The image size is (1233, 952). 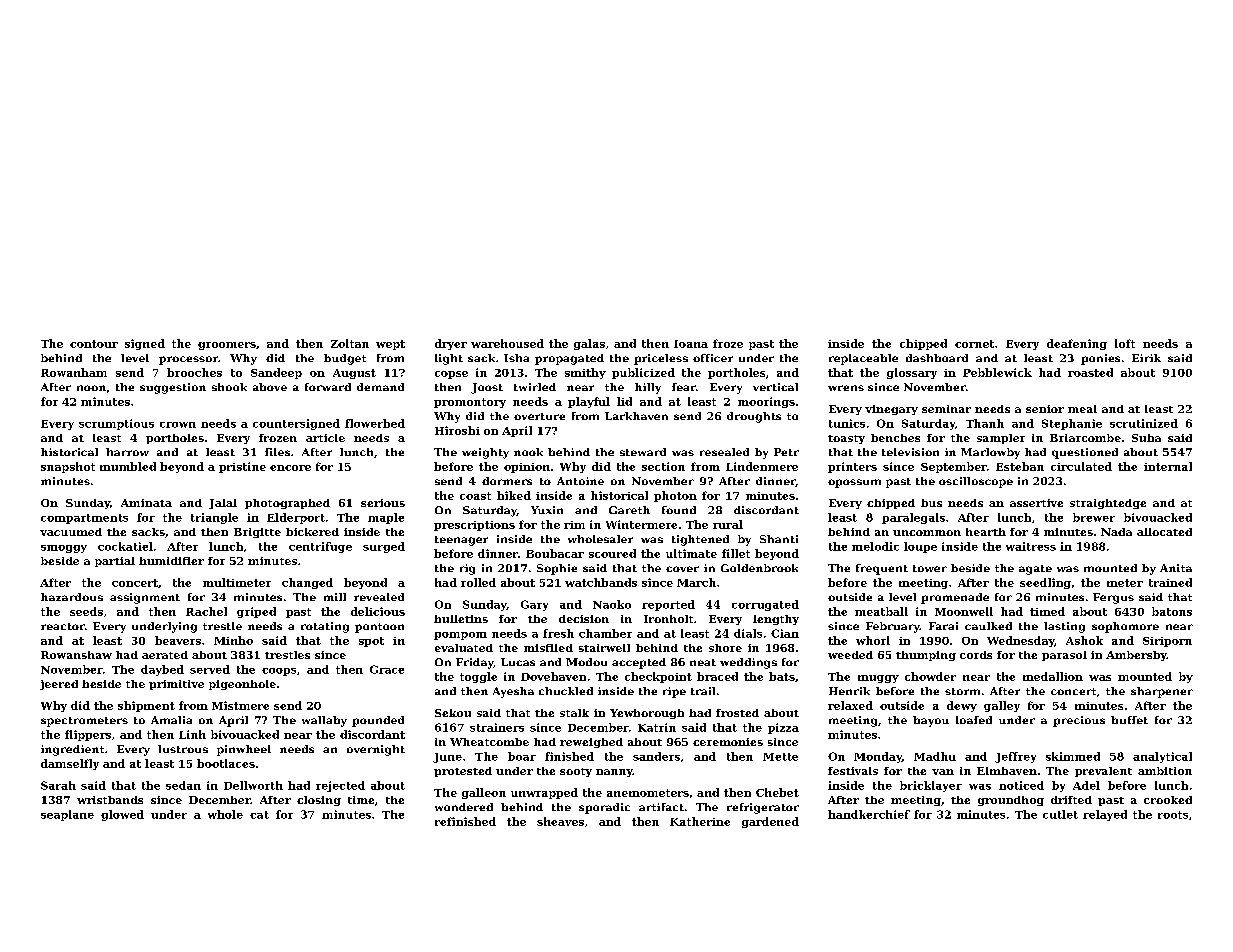 What do you see at coordinates (1081, 466) in the screenshot?
I see `circulated` at bounding box center [1081, 466].
